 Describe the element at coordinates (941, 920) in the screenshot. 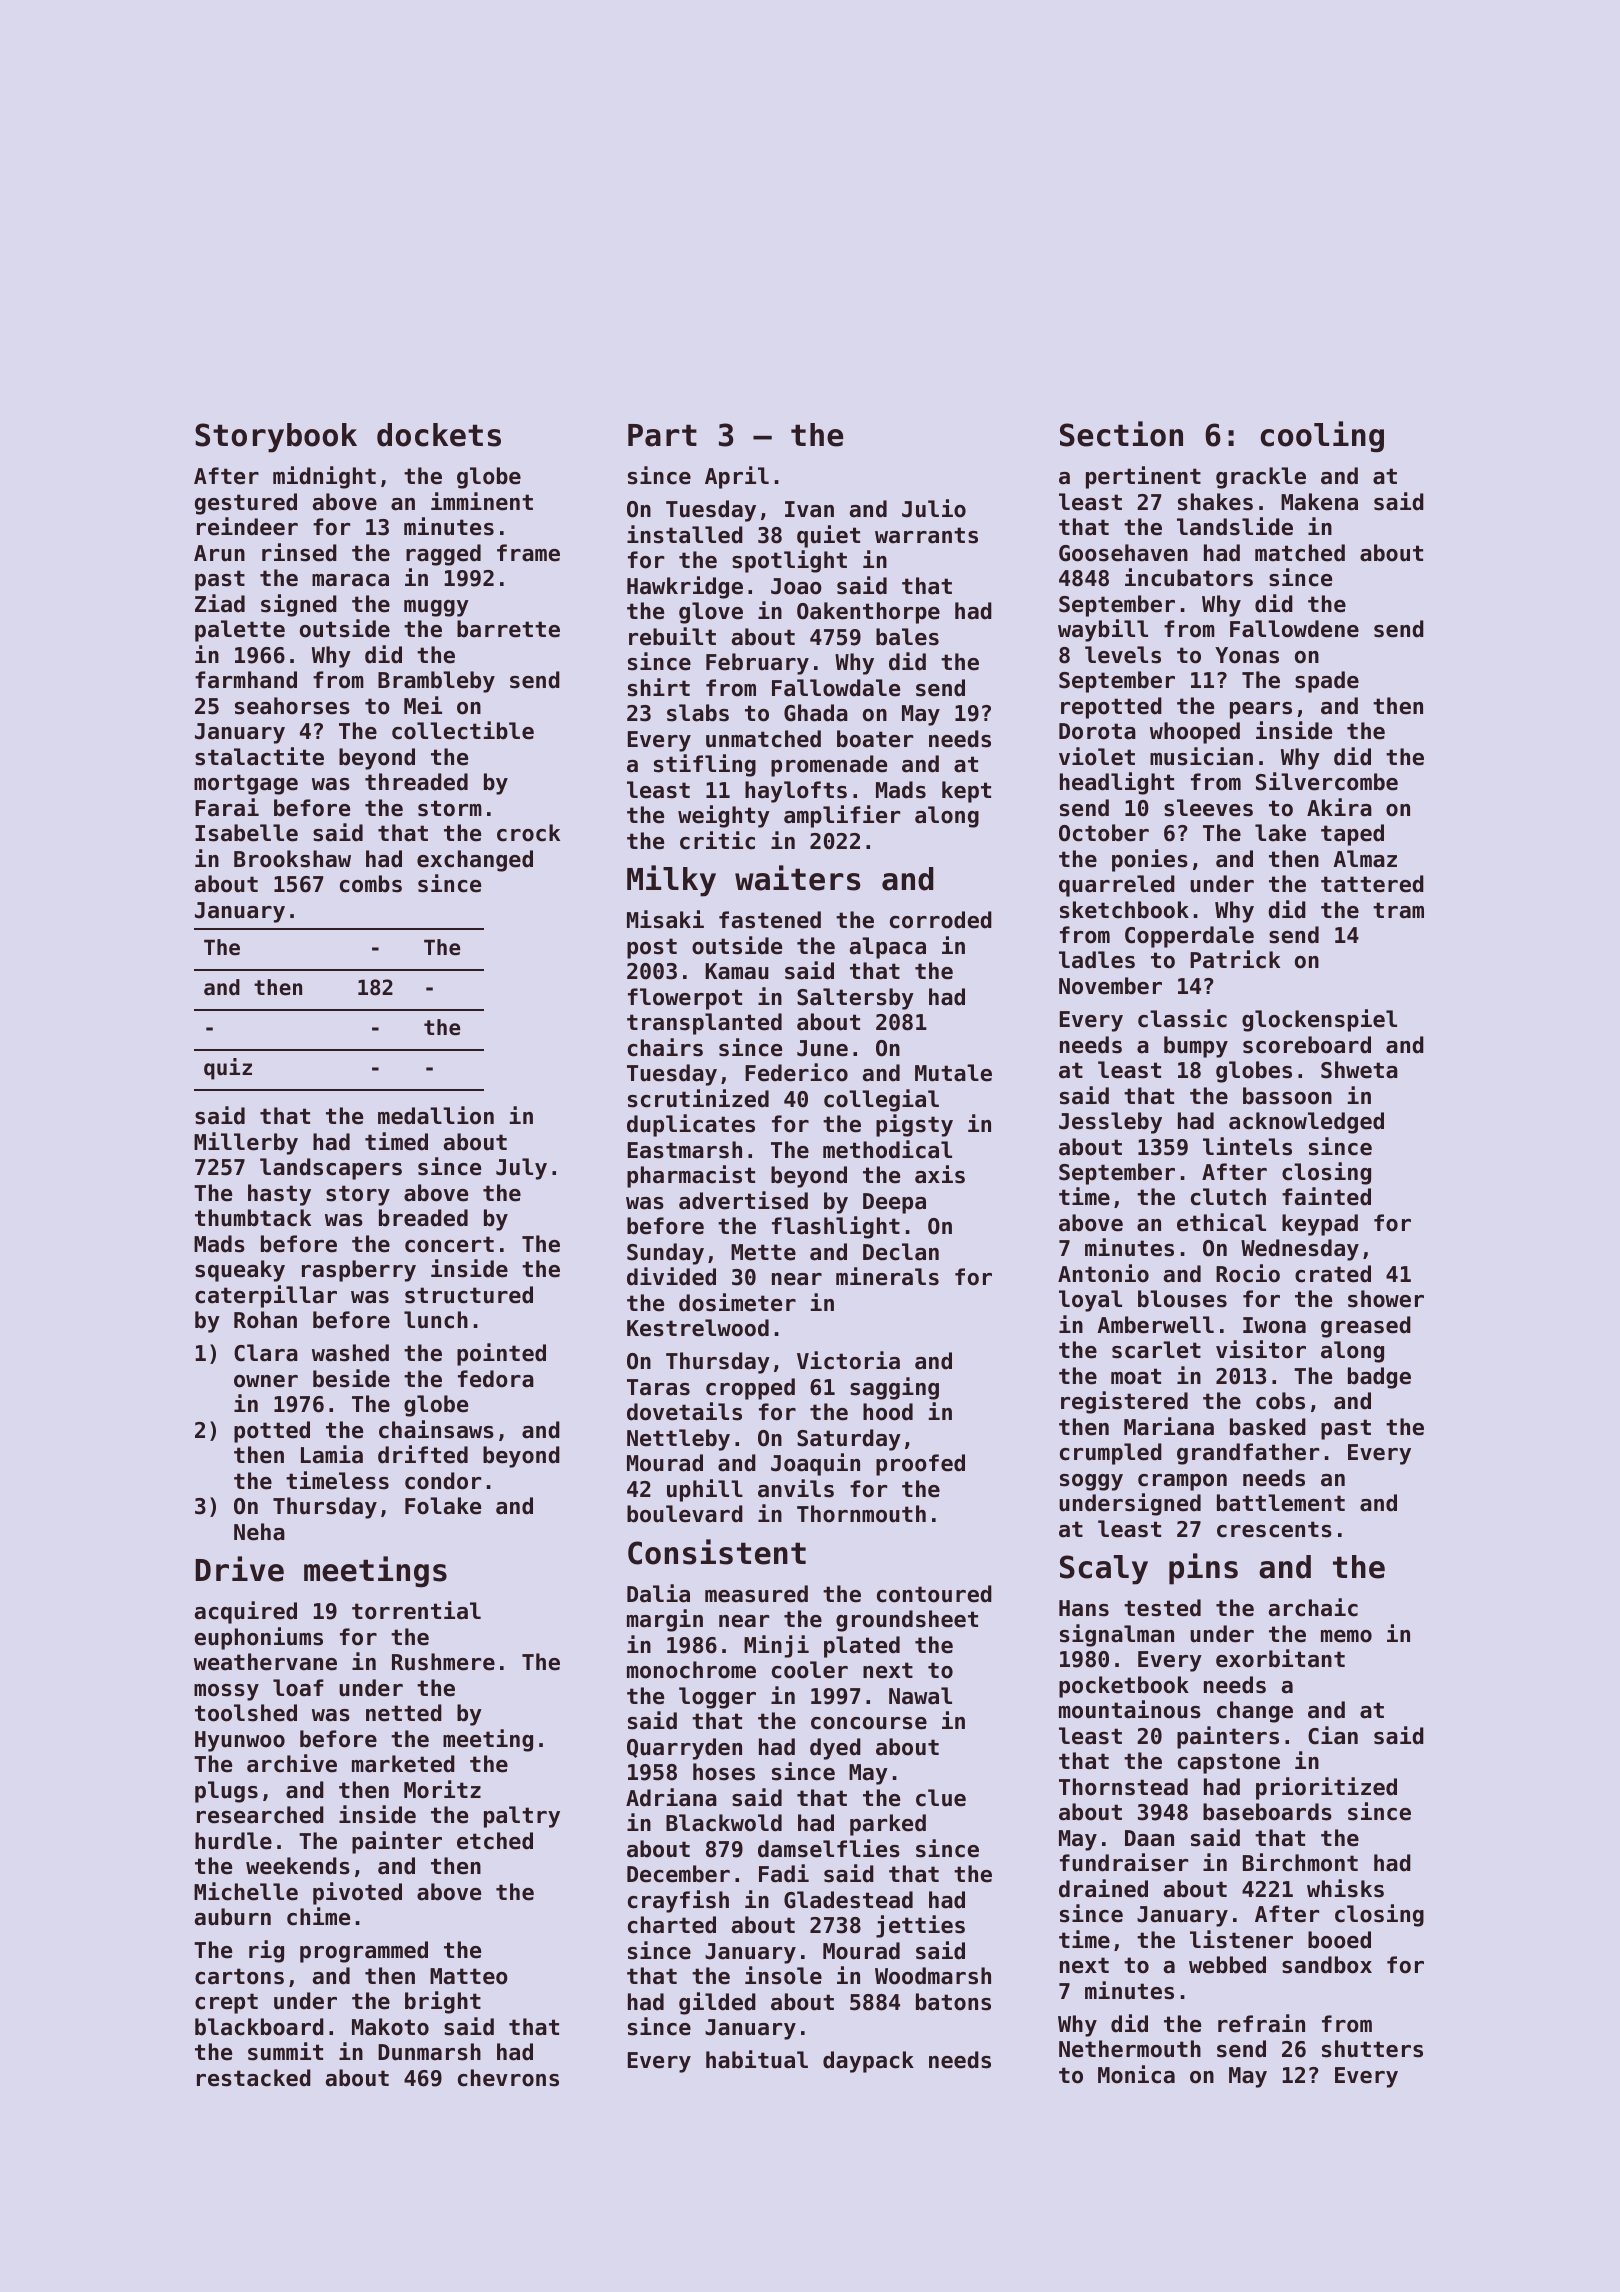

I see `corroded` at that location.
